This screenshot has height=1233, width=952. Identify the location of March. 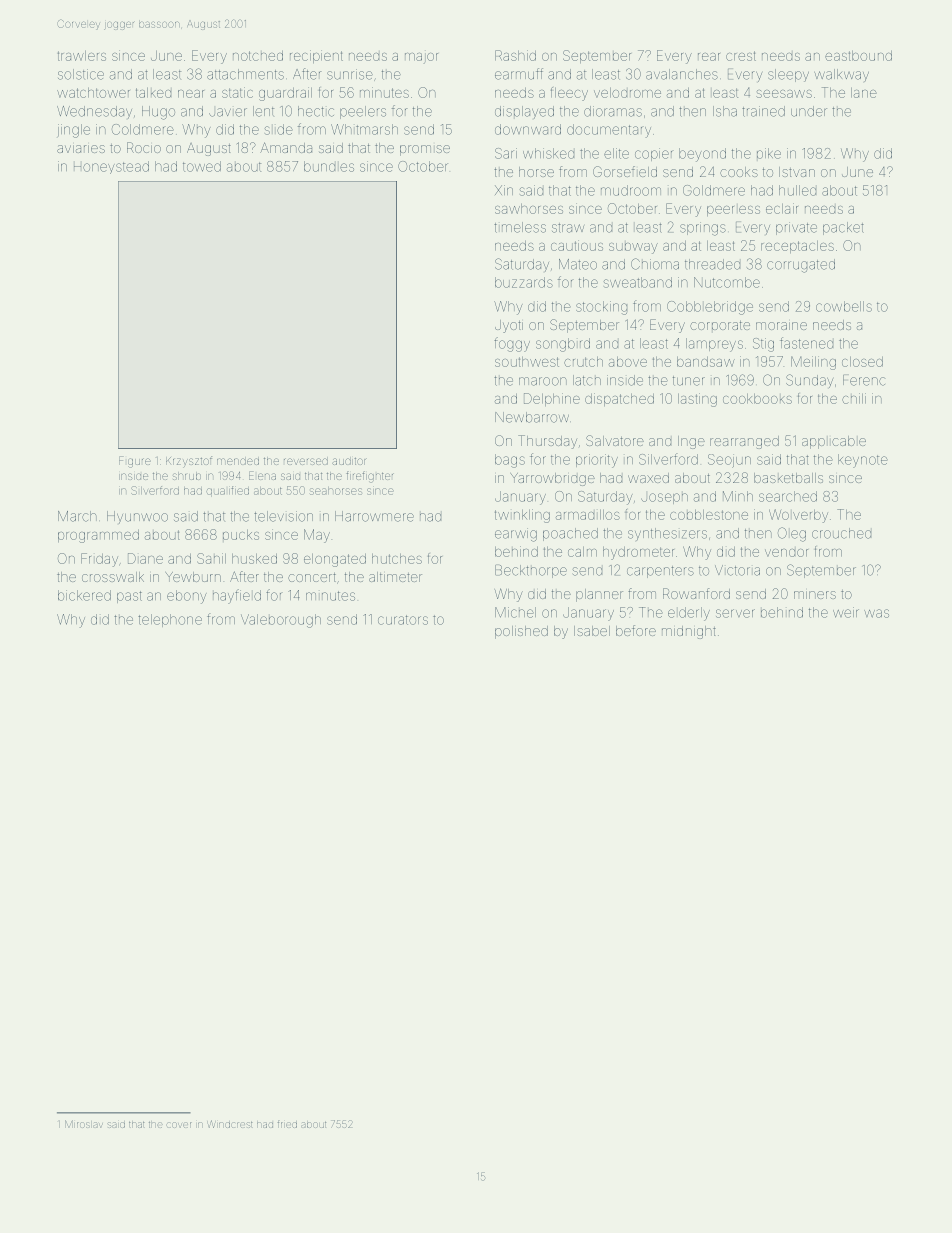
(77, 516).
